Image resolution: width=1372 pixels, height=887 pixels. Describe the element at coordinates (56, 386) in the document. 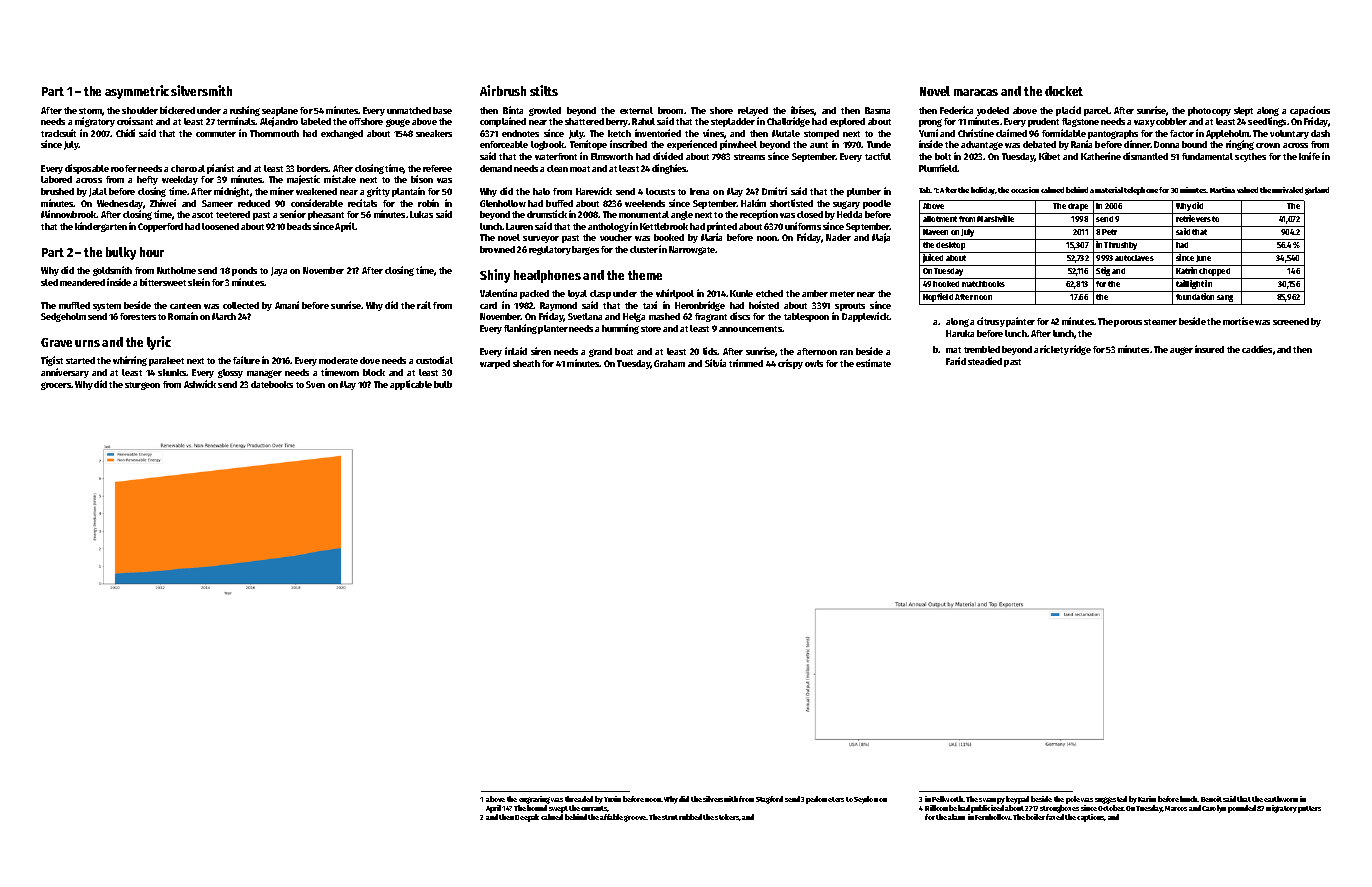

I see `grocers` at that location.
